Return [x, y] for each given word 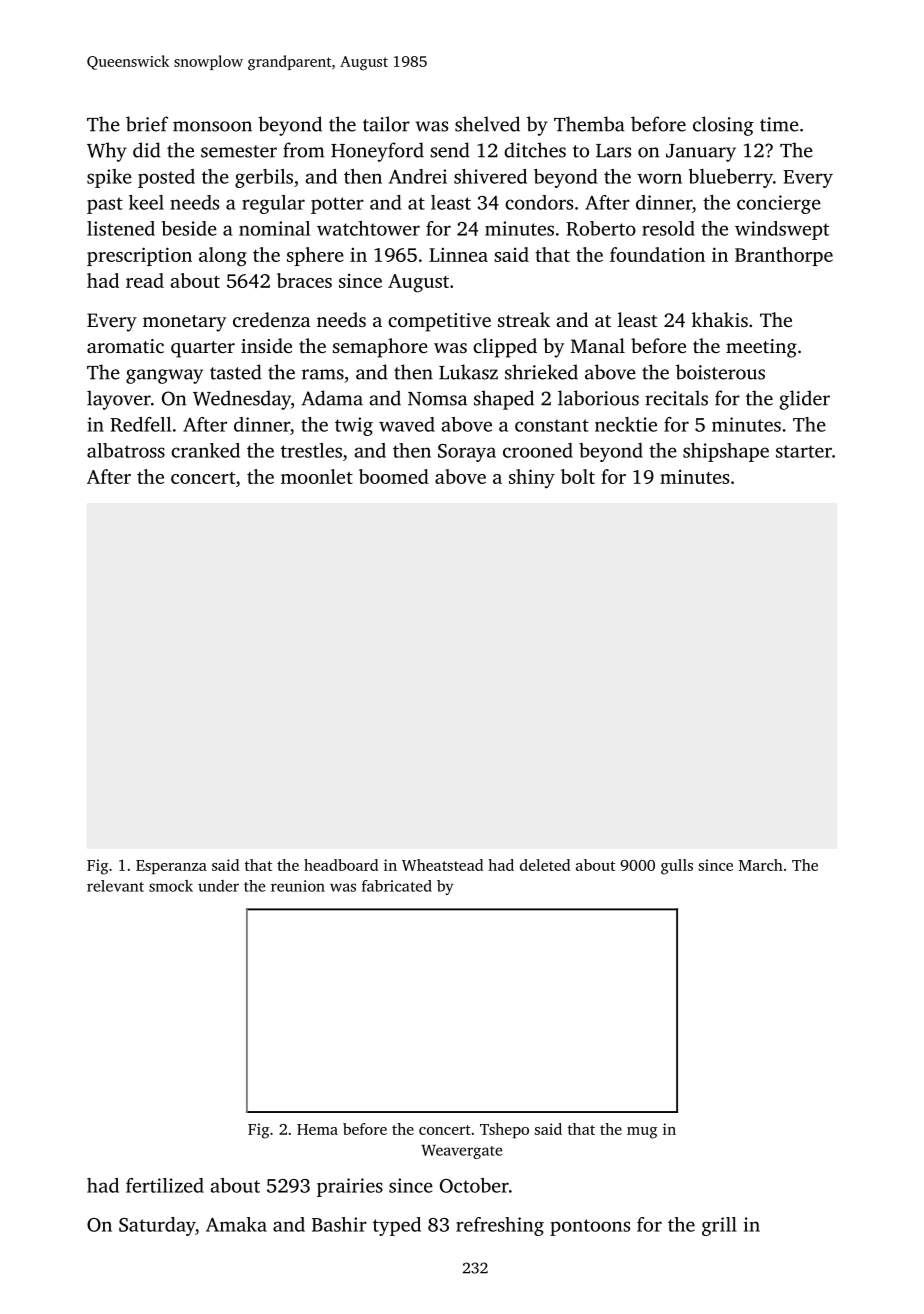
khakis [720, 319]
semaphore [380, 348]
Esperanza [171, 867]
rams [323, 374]
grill [719, 1226]
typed [397, 1226]
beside [189, 228]
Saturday [157, 1226]
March [761, 865]
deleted [545, 865]
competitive [439, 322]
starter [804, 451]
